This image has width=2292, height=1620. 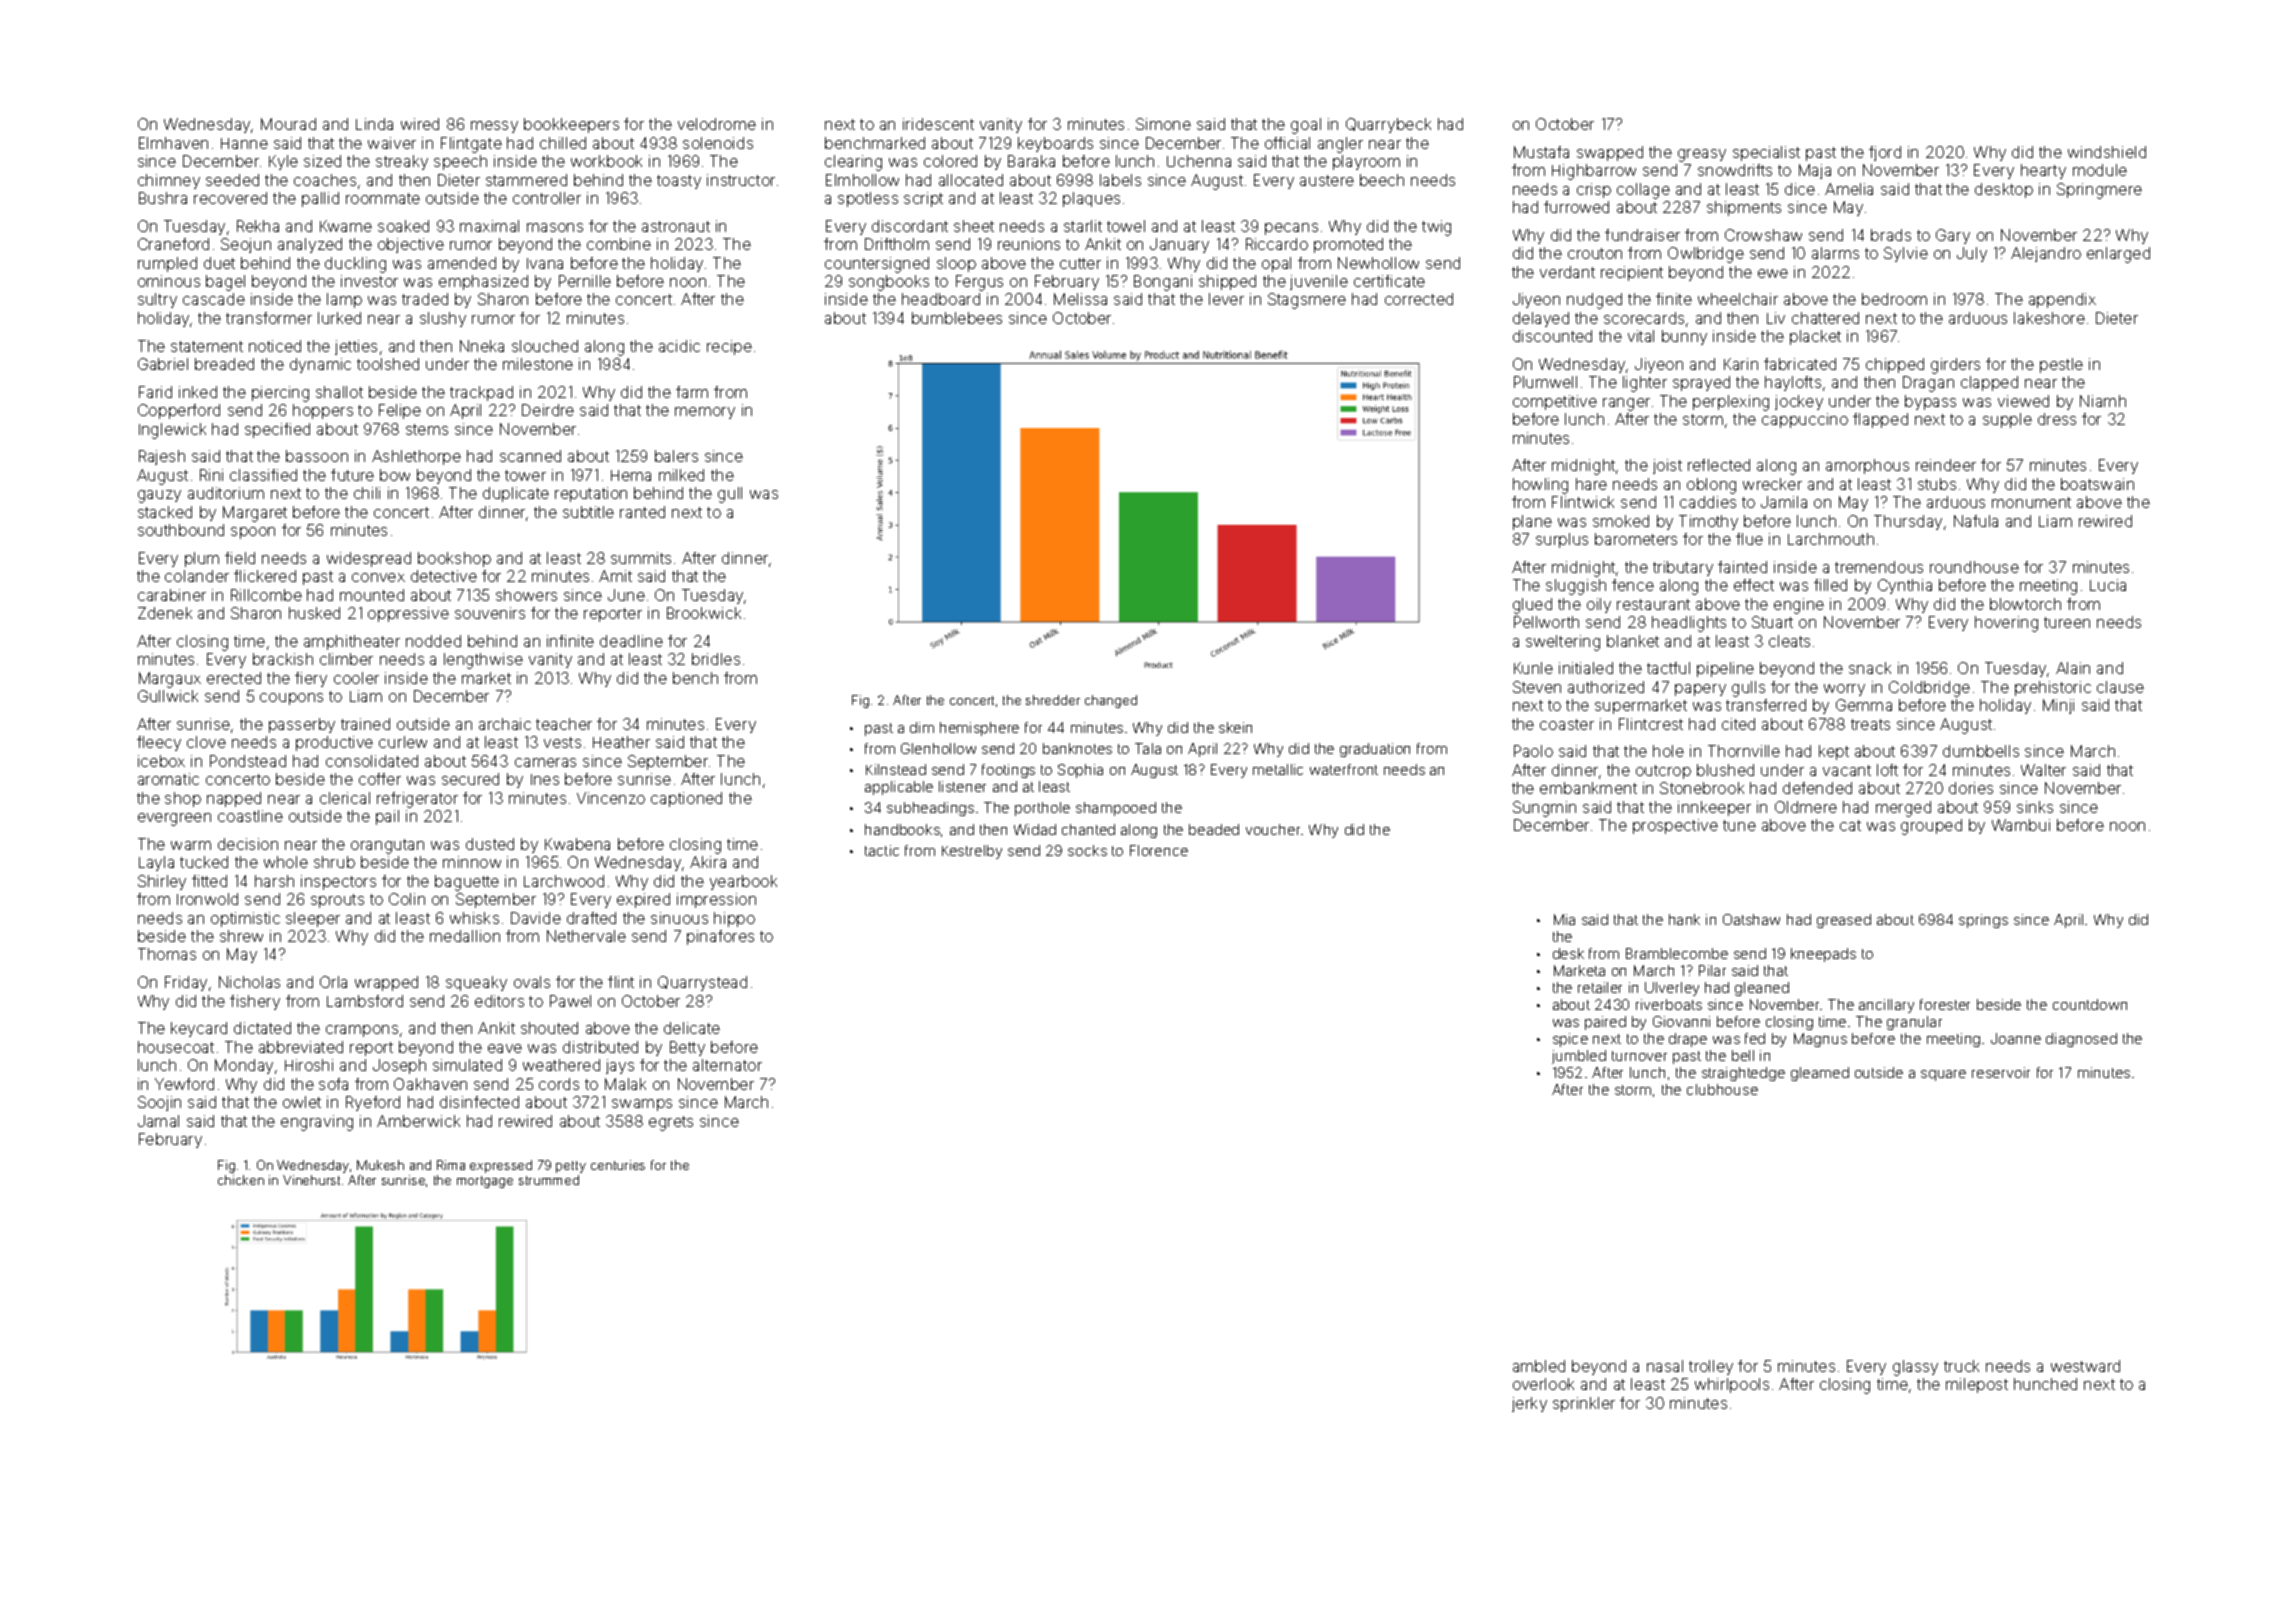 I want to click on iridescent, so click(x=938, y=124).
